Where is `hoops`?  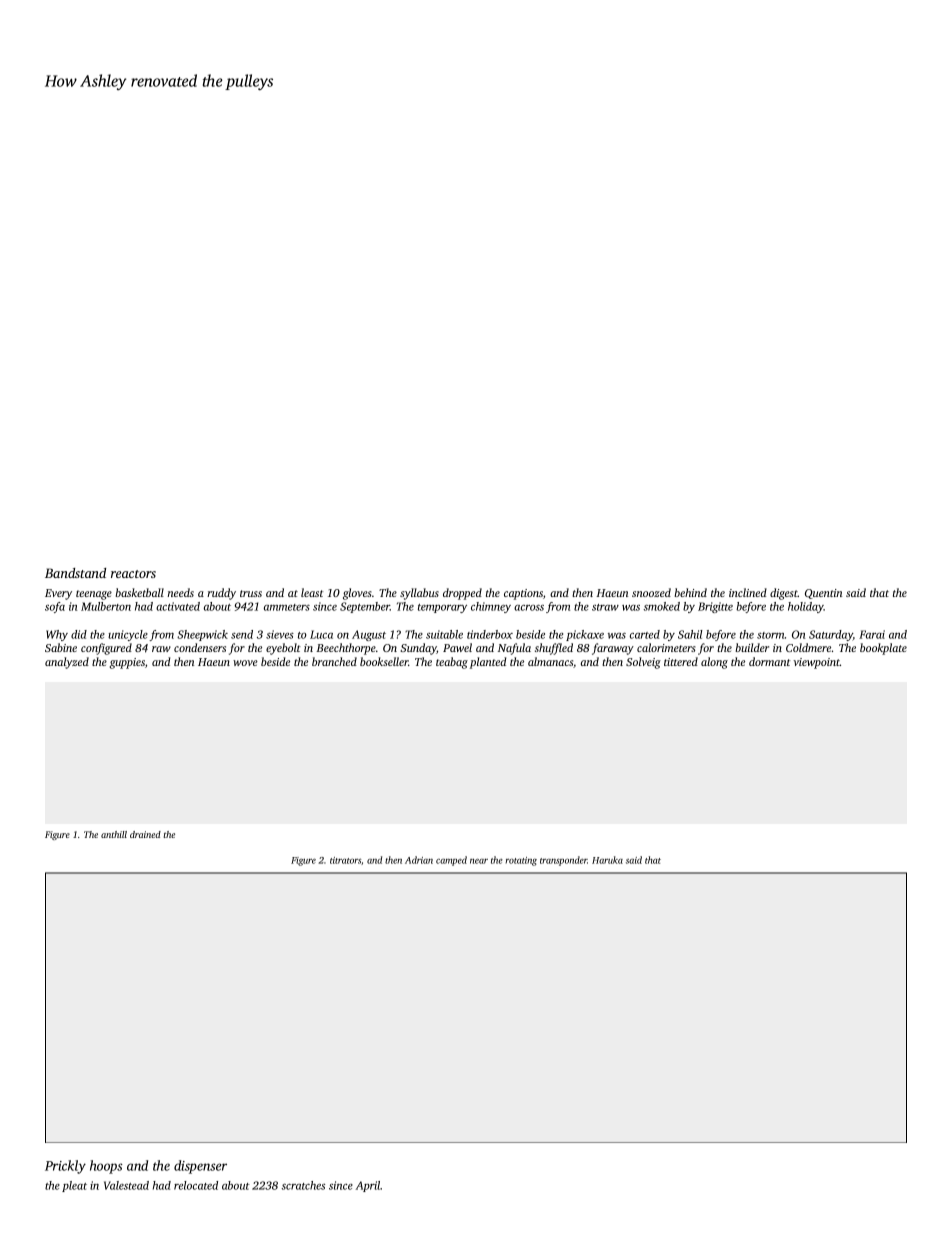 hoops is located at coordinates (106, 1167).
